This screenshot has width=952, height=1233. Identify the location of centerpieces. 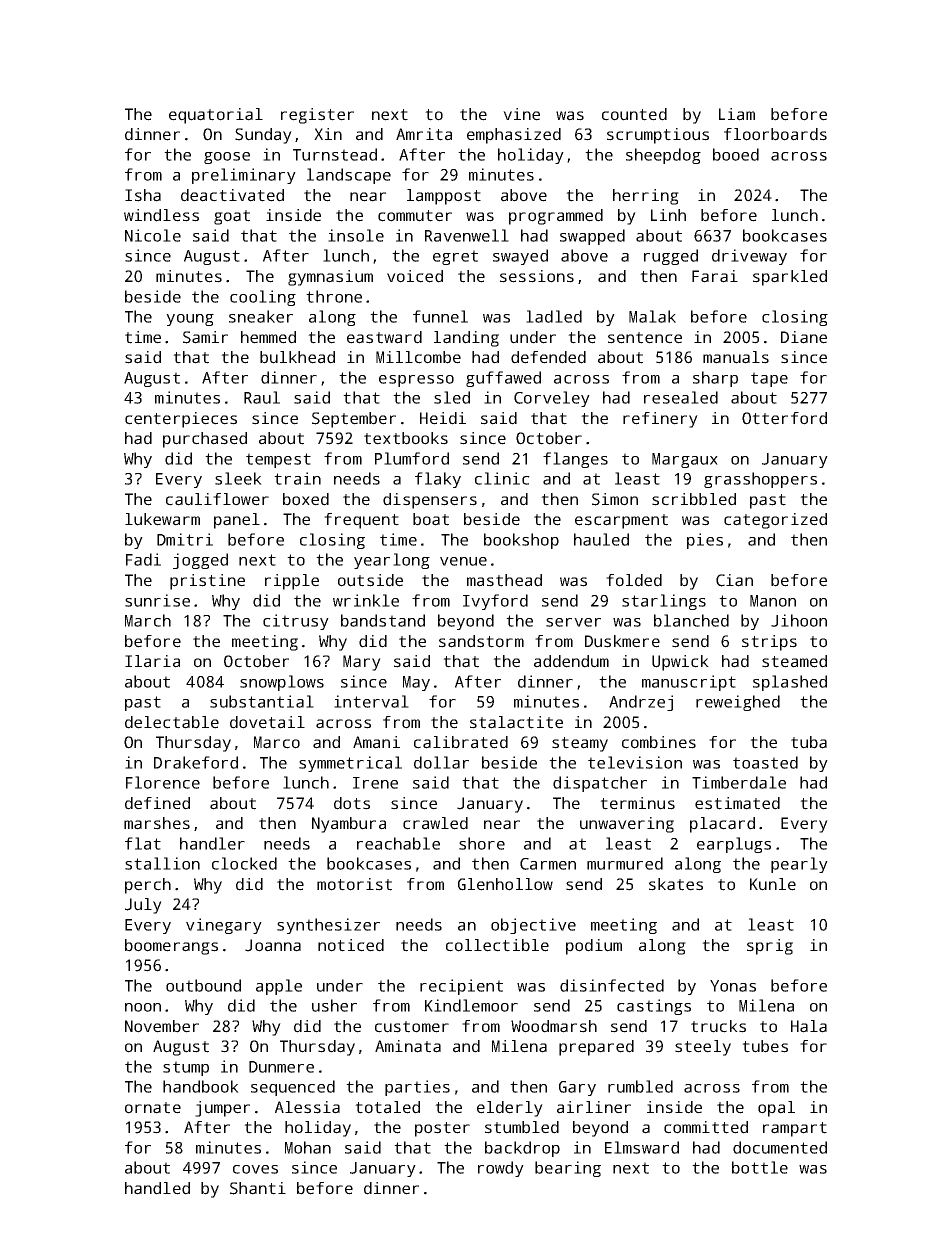
(181, 420).
